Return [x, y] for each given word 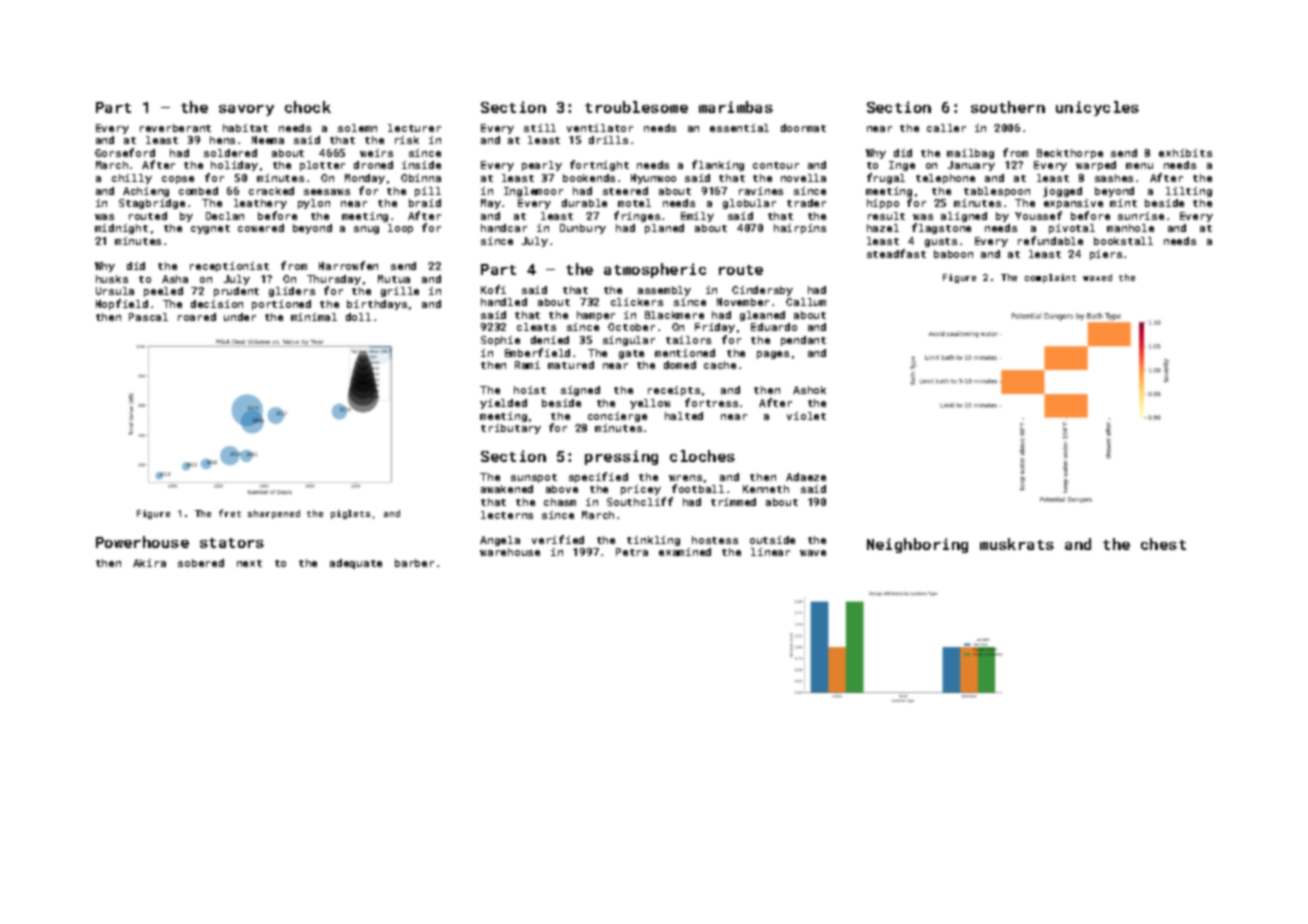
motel [634, 203]
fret [230, 513]
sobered [201, 563]
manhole [1130, 228]
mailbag [970, 154]
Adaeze [806, 477]
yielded [503, 404]
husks [112, 279]
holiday [234, 166]
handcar [504, 228]
